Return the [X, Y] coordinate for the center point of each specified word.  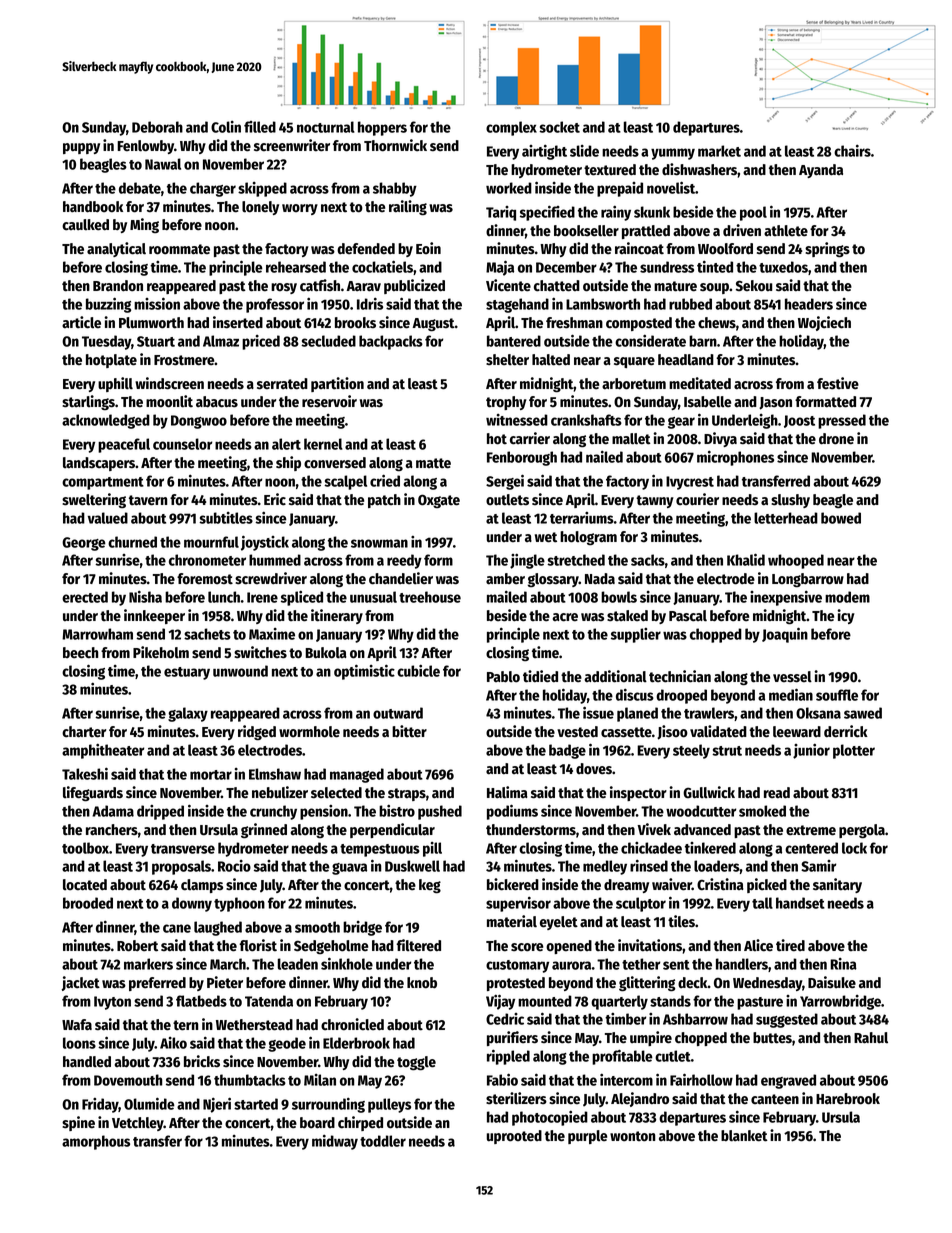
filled [260, 127]
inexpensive [786, 598]
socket [559, 127]
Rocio [234, 866]
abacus [217, 402]
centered [811, 848]
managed [357, 775]
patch [384, 501]
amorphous [96, 1142]
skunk [652, 212]
